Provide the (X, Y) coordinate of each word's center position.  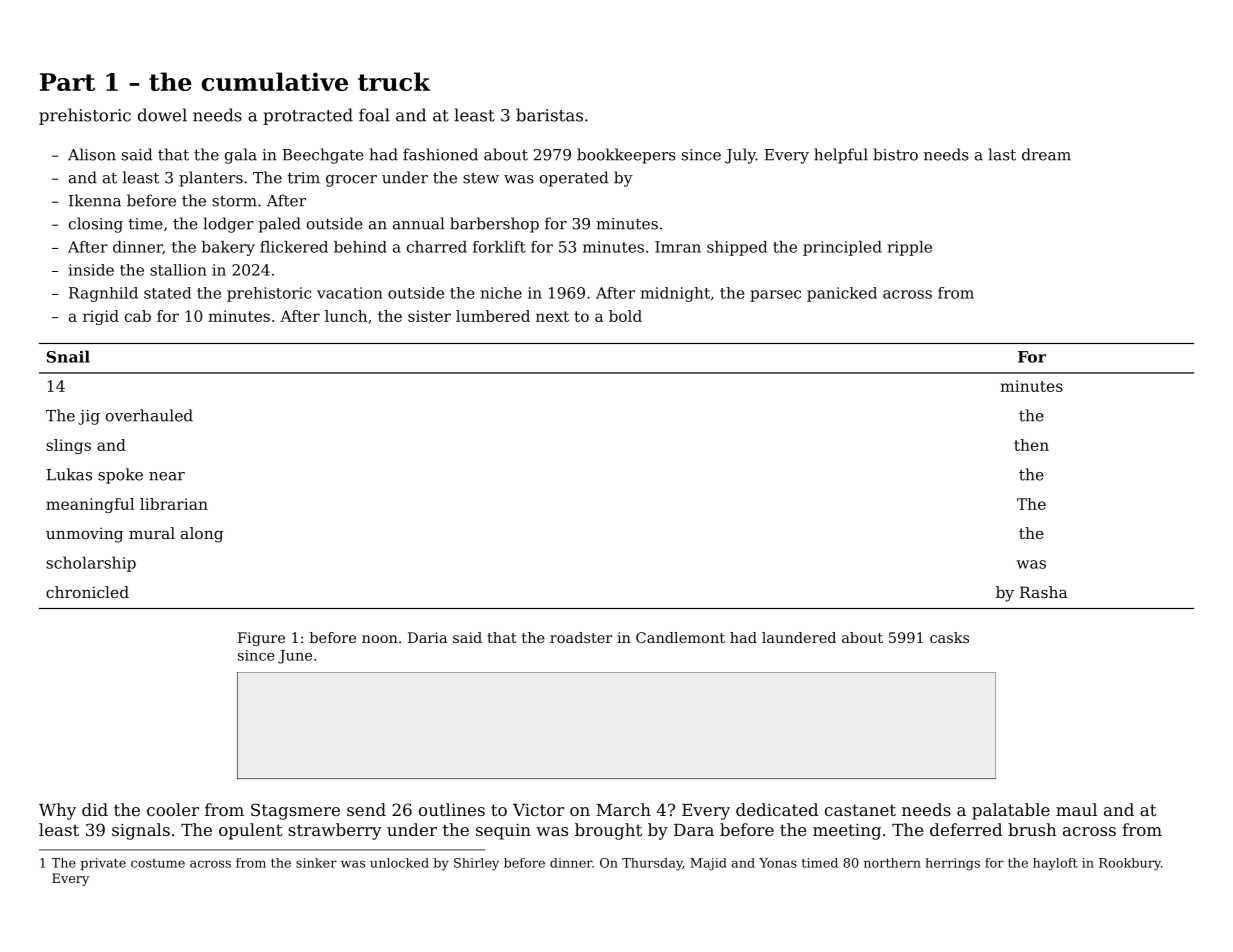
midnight (675, 294)
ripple (910, 248)
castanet (860, 810)
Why (57, 811)
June (295, 657)
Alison (92, 154)
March (623, 809)
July (740, 156)
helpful (841, 156)
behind (360, 247)
